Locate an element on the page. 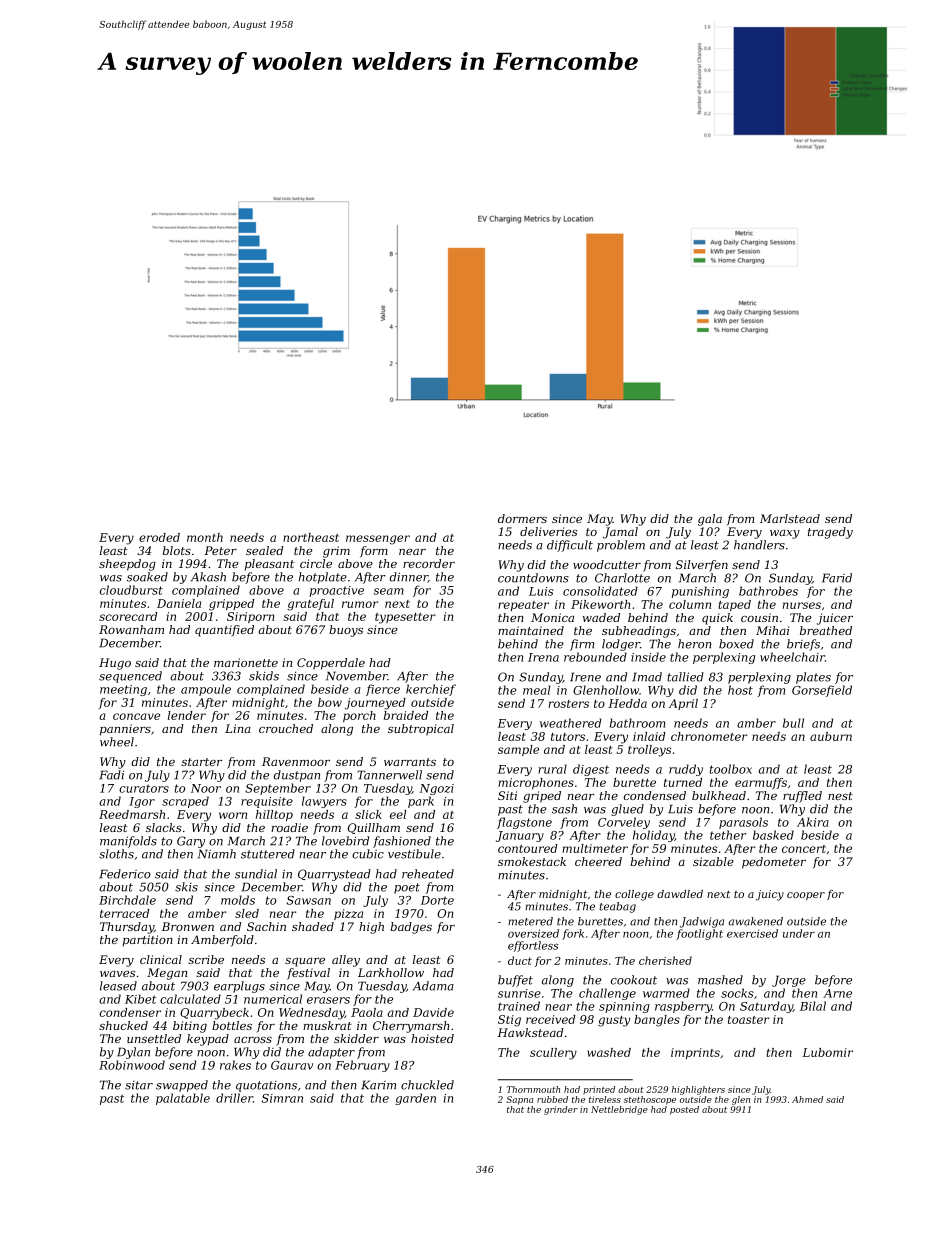  palatable is located at coordinates (183, 1099).
